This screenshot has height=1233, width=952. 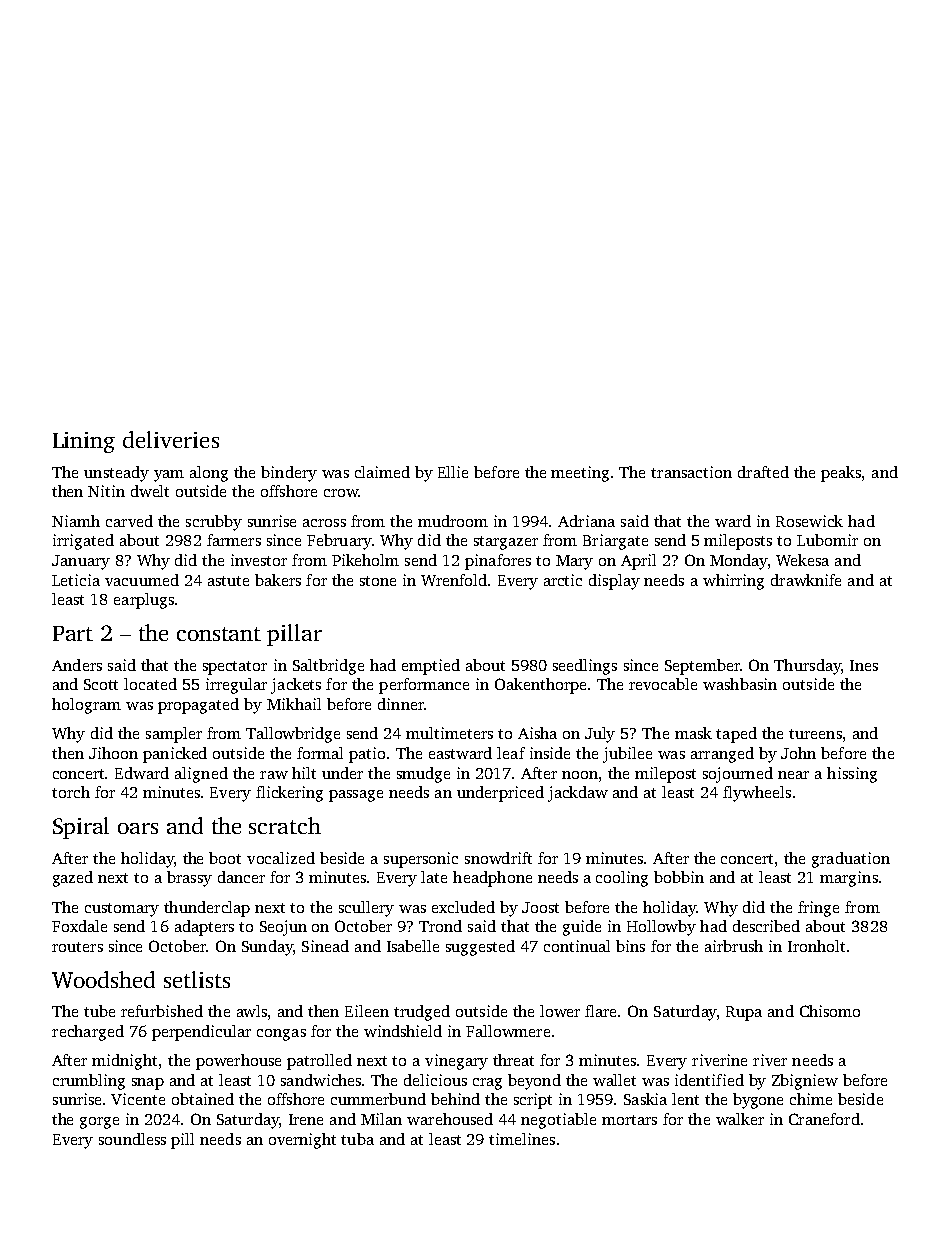 I want to click on scratch, so click(x=285, y=825).
